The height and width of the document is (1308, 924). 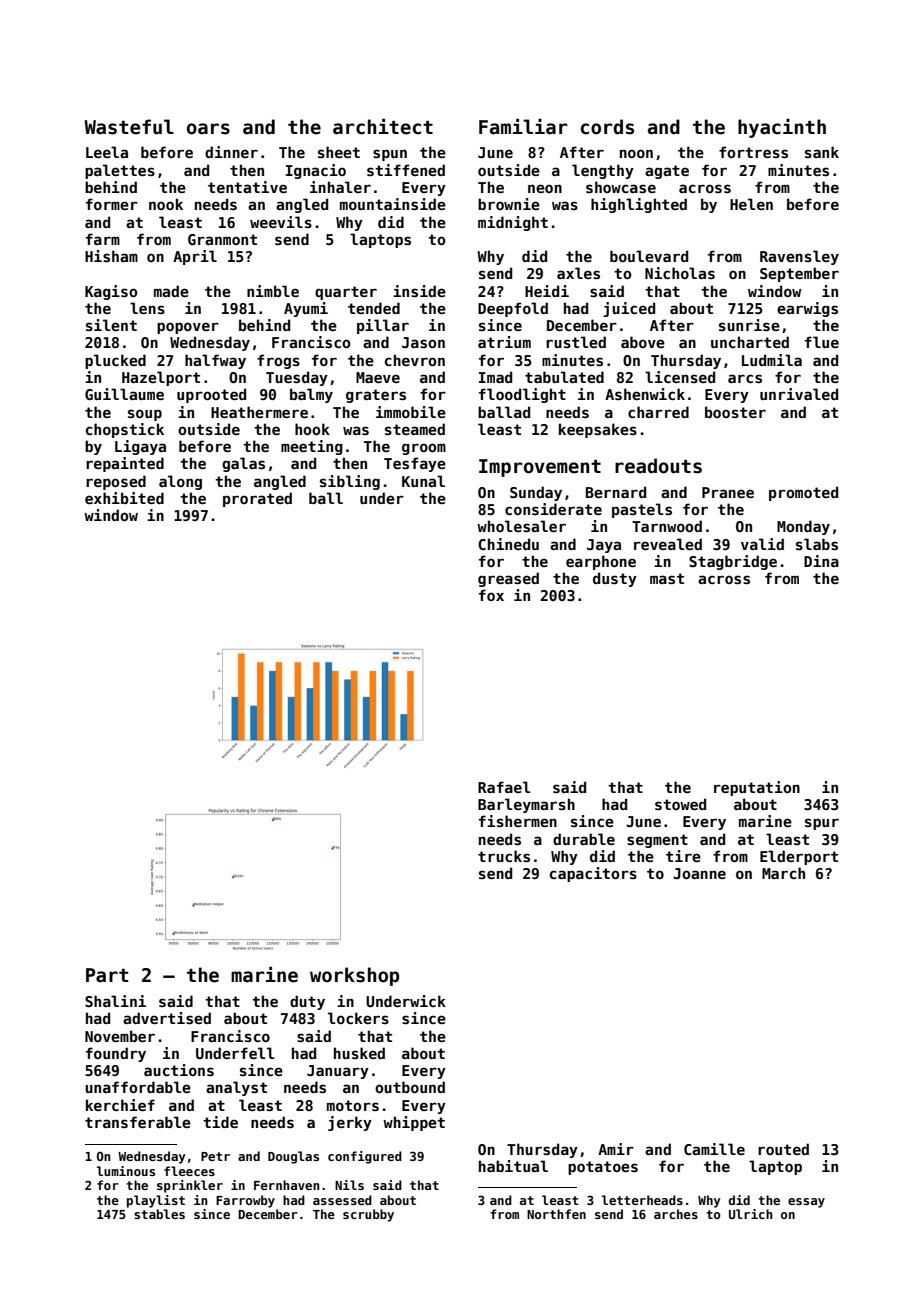 I want to click on Kagiso, so click(x=111, y=292).
